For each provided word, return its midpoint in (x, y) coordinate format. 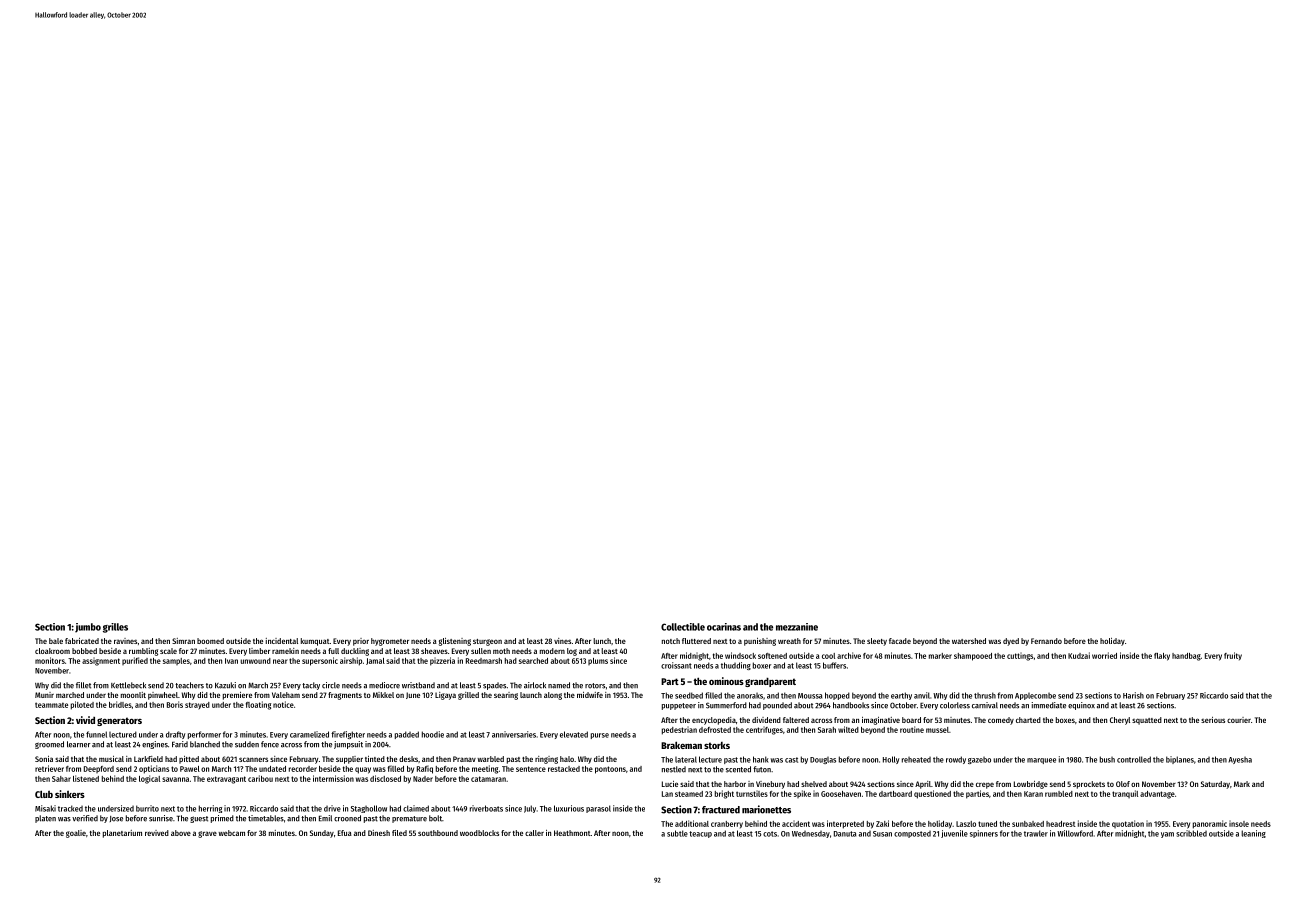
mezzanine (797, 627)
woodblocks (479, 833)
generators (119, 721)
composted (912, 834)
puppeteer (679, 706)
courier (1239, 720)
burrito (147, 808)
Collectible (683, 627)
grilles (115, 628)
